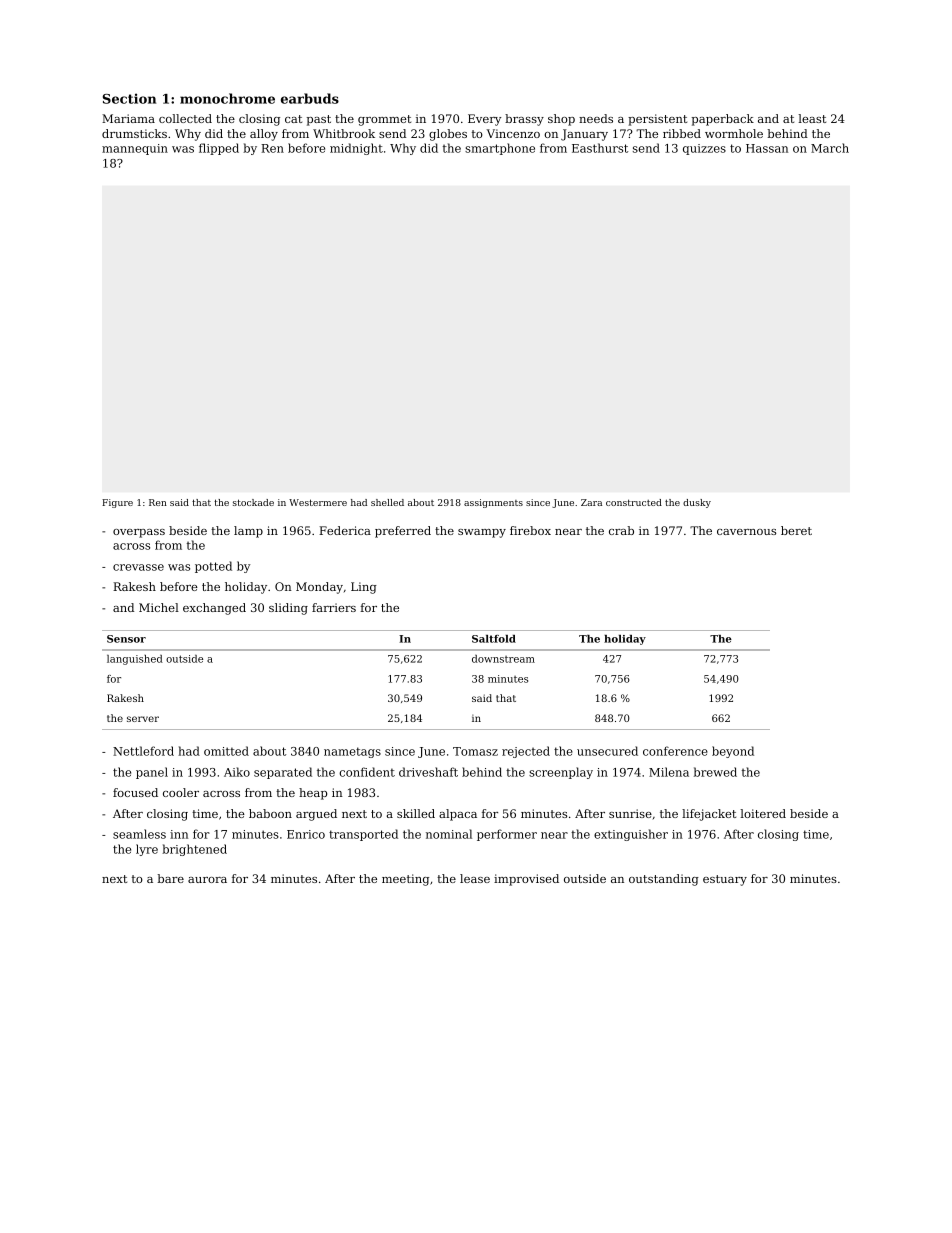 This image has height=1233, width=952. I want to click on quizzes, so click(704, 149).
